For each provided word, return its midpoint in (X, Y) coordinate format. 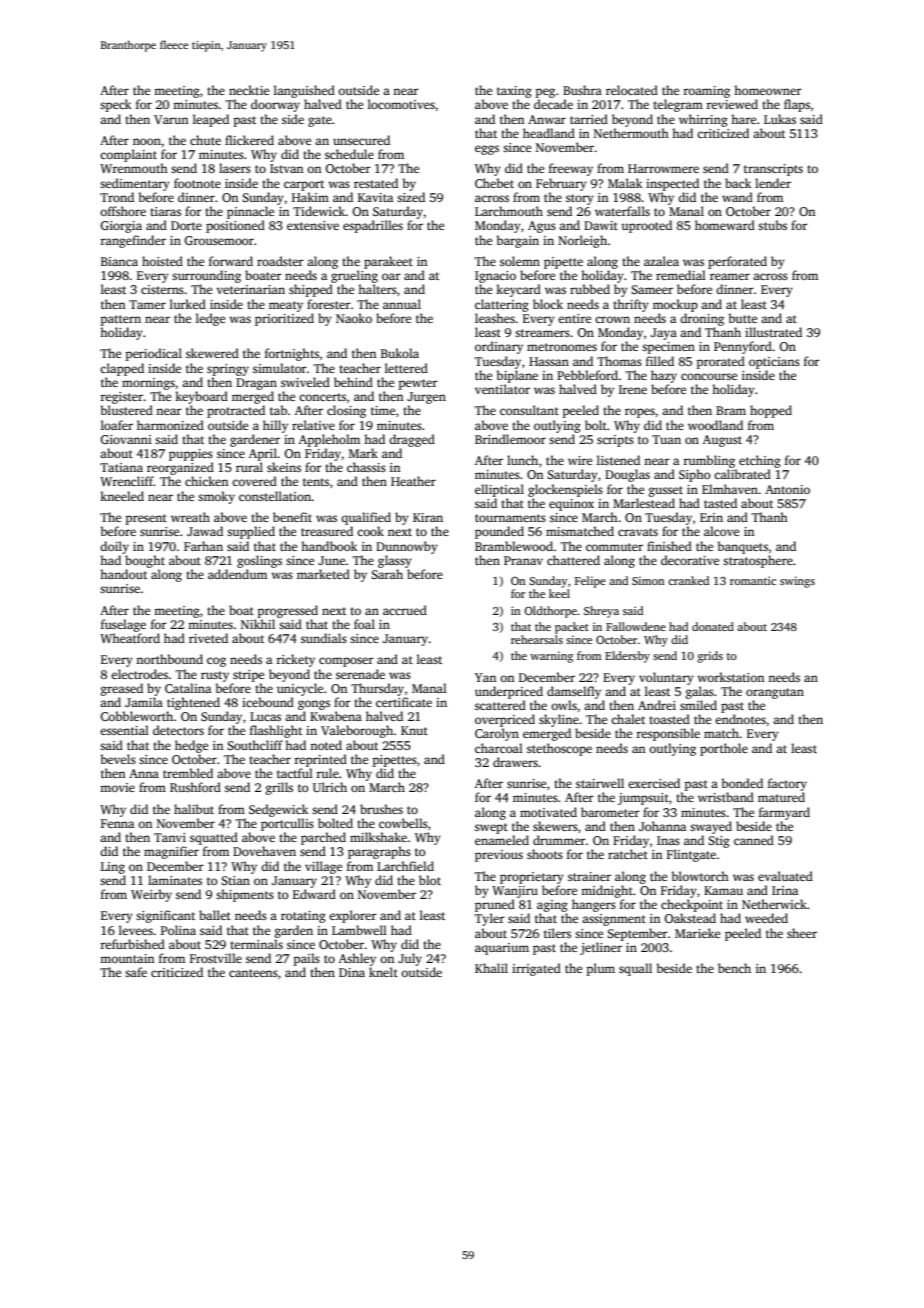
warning (551, 657)
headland (549, 133)
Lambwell (359, 930)
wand (737, 197)
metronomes (562, 347)
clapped (122, 369)
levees (136, 930)
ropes (640, 413)
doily (114, 547)
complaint (128, 155)
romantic (753, 580)
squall (635, 969)
